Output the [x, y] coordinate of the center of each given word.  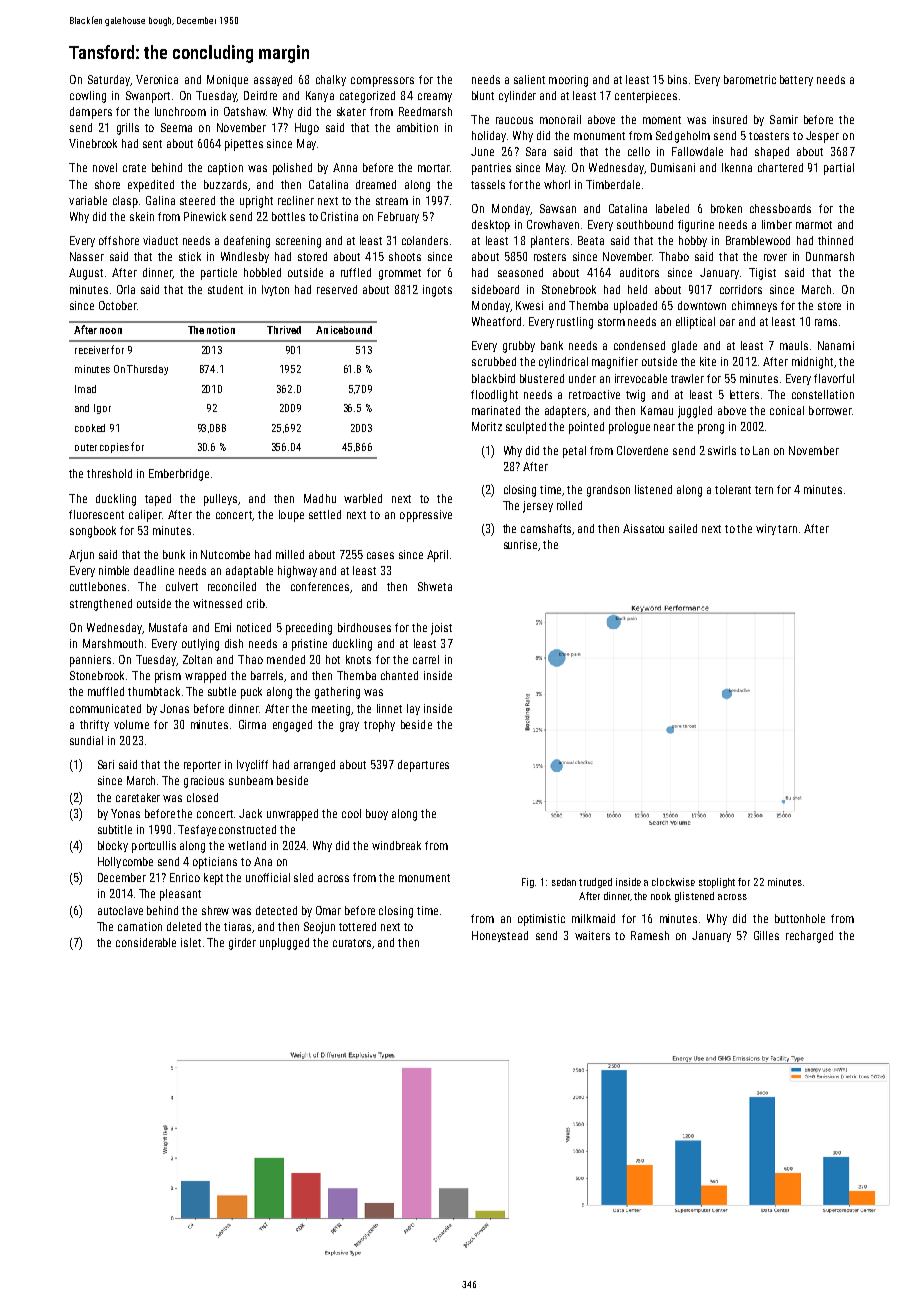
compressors [382, 82]
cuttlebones [98, 586]
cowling [88, 97]
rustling [575, 323]
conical [787, 410]
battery [796, 80]
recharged [809, 937]
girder [242, 944]
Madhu [320, 498]
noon [111, 331]
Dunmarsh [830, 256]
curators [352, 943]
